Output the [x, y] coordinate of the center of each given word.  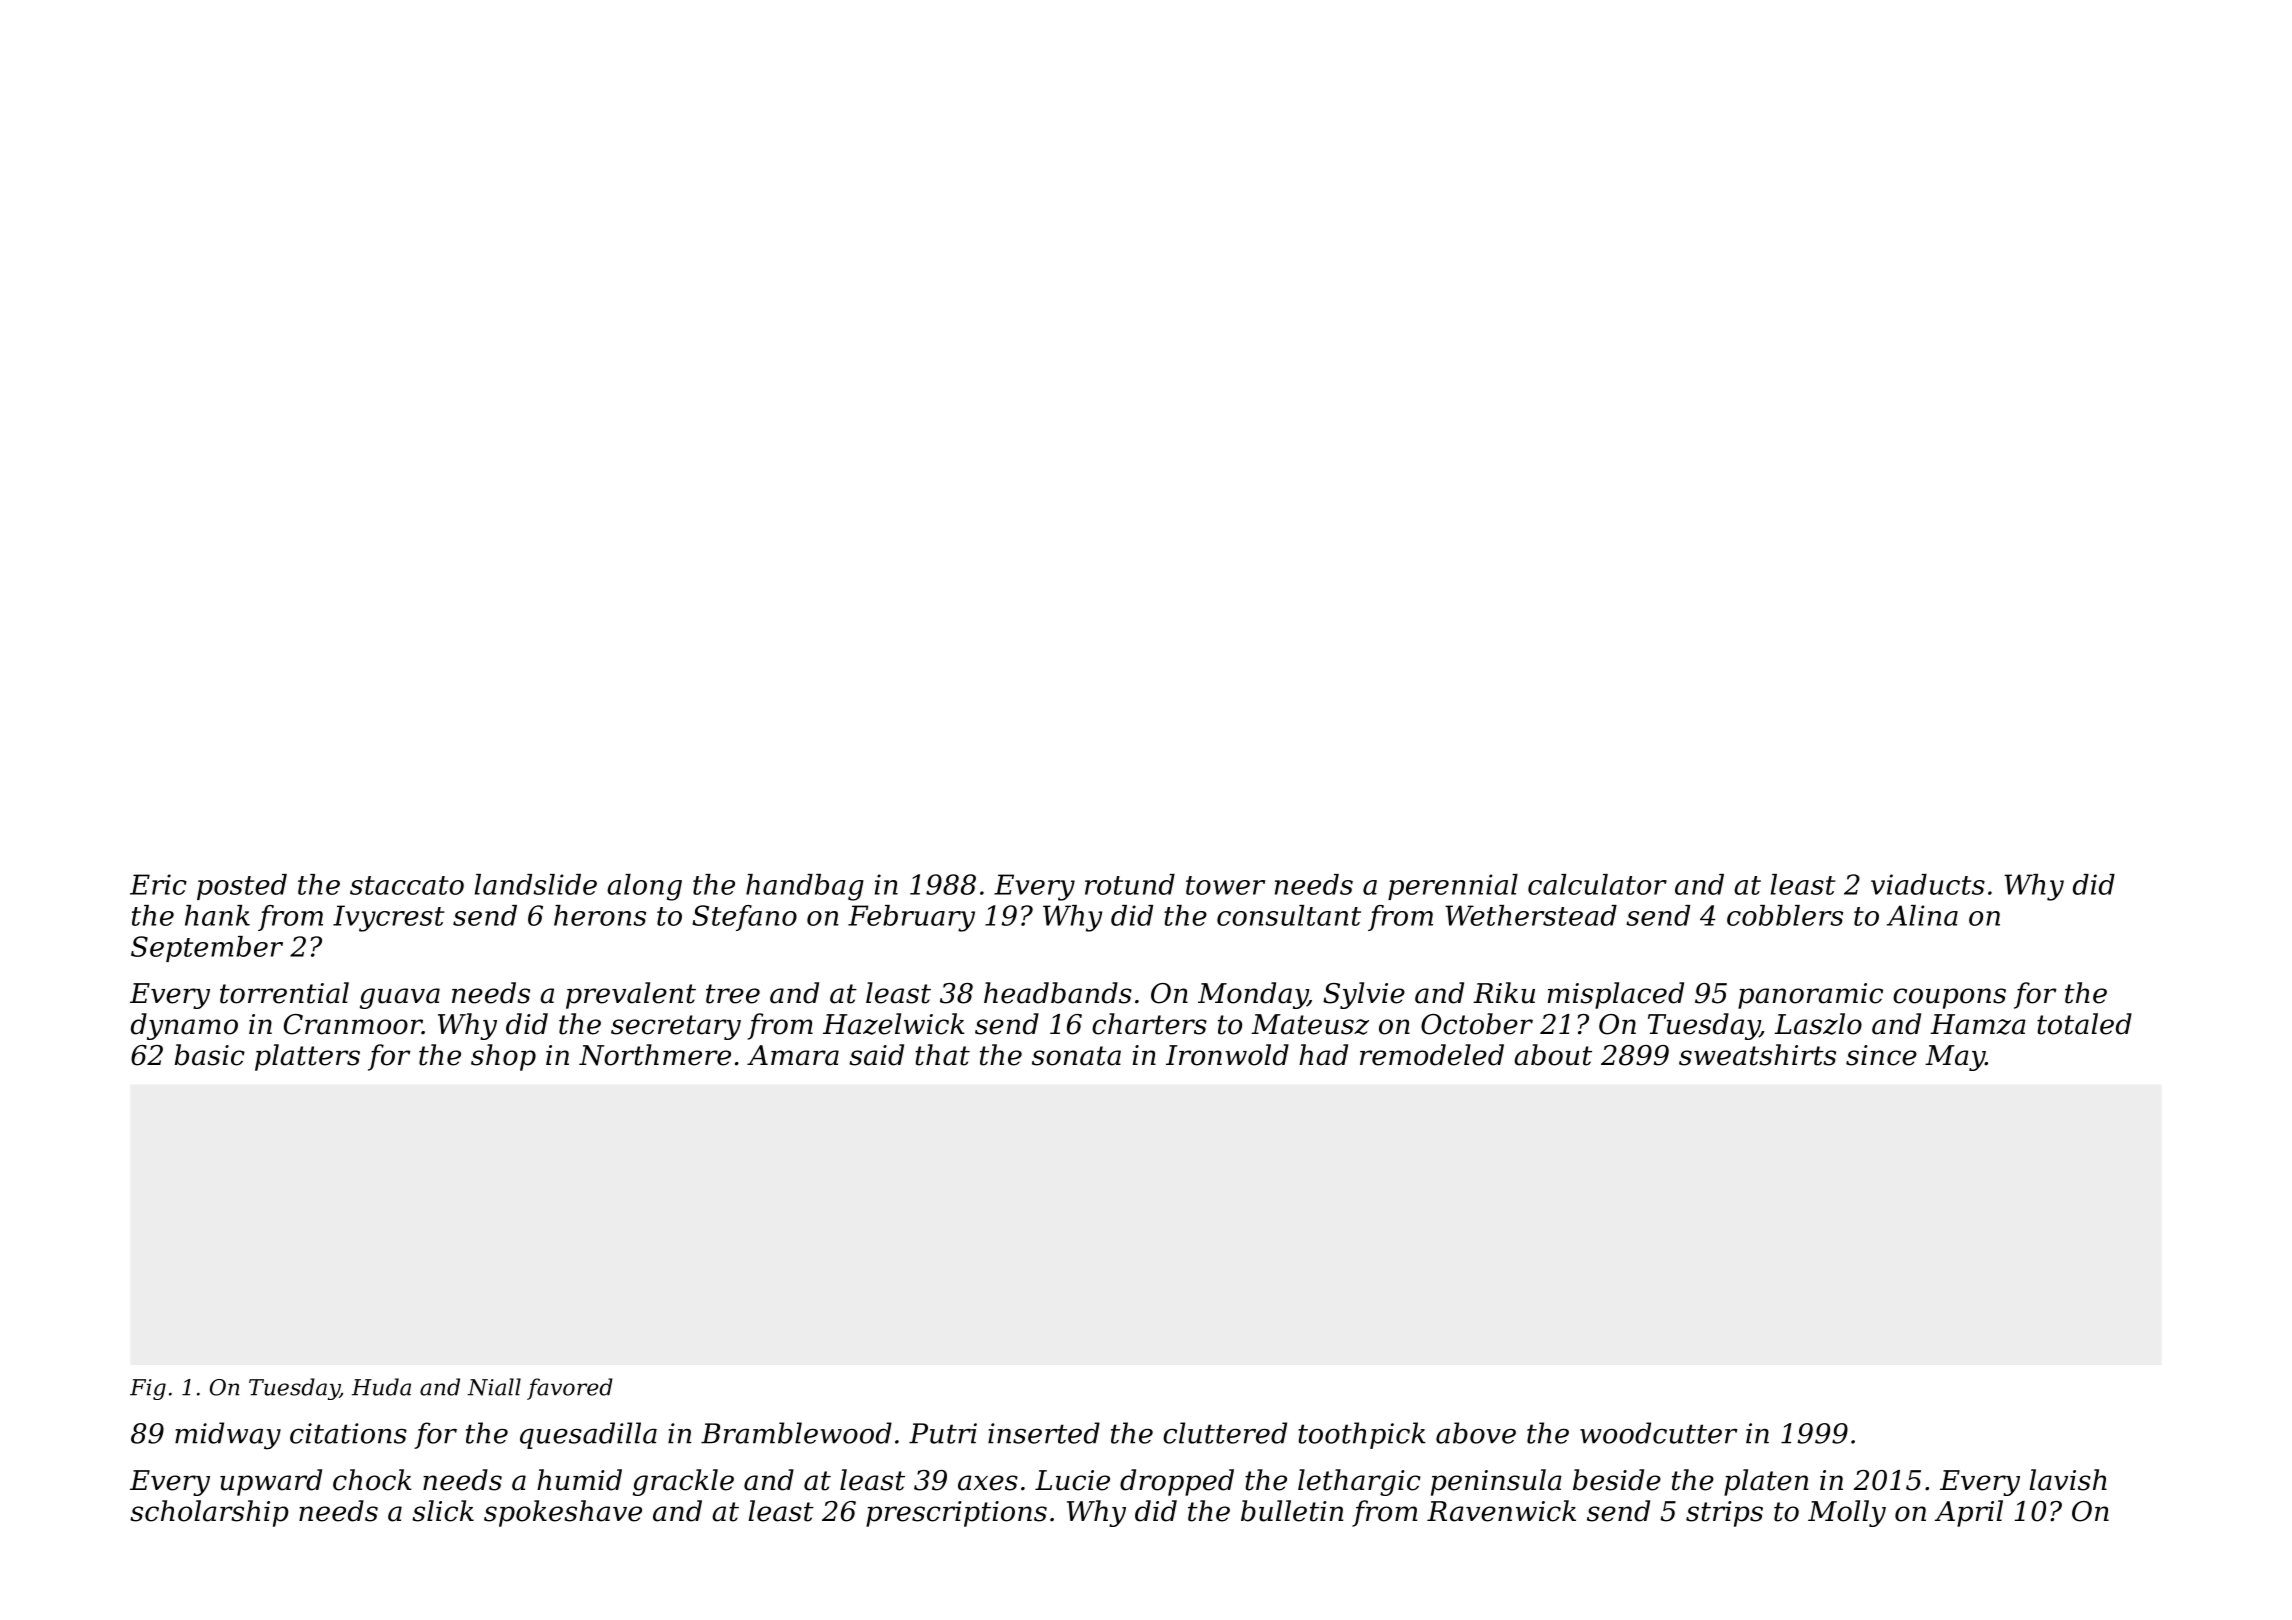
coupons [1949, 998]
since [1881, 1055]
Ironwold [1227, 1055]
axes [988, 1483]
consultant [1289, 915]
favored [570, 1389]
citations [348, 1433]
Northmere [655, 1055]
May [1955, 1058]
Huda [381, 1387]
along [644, 887]
